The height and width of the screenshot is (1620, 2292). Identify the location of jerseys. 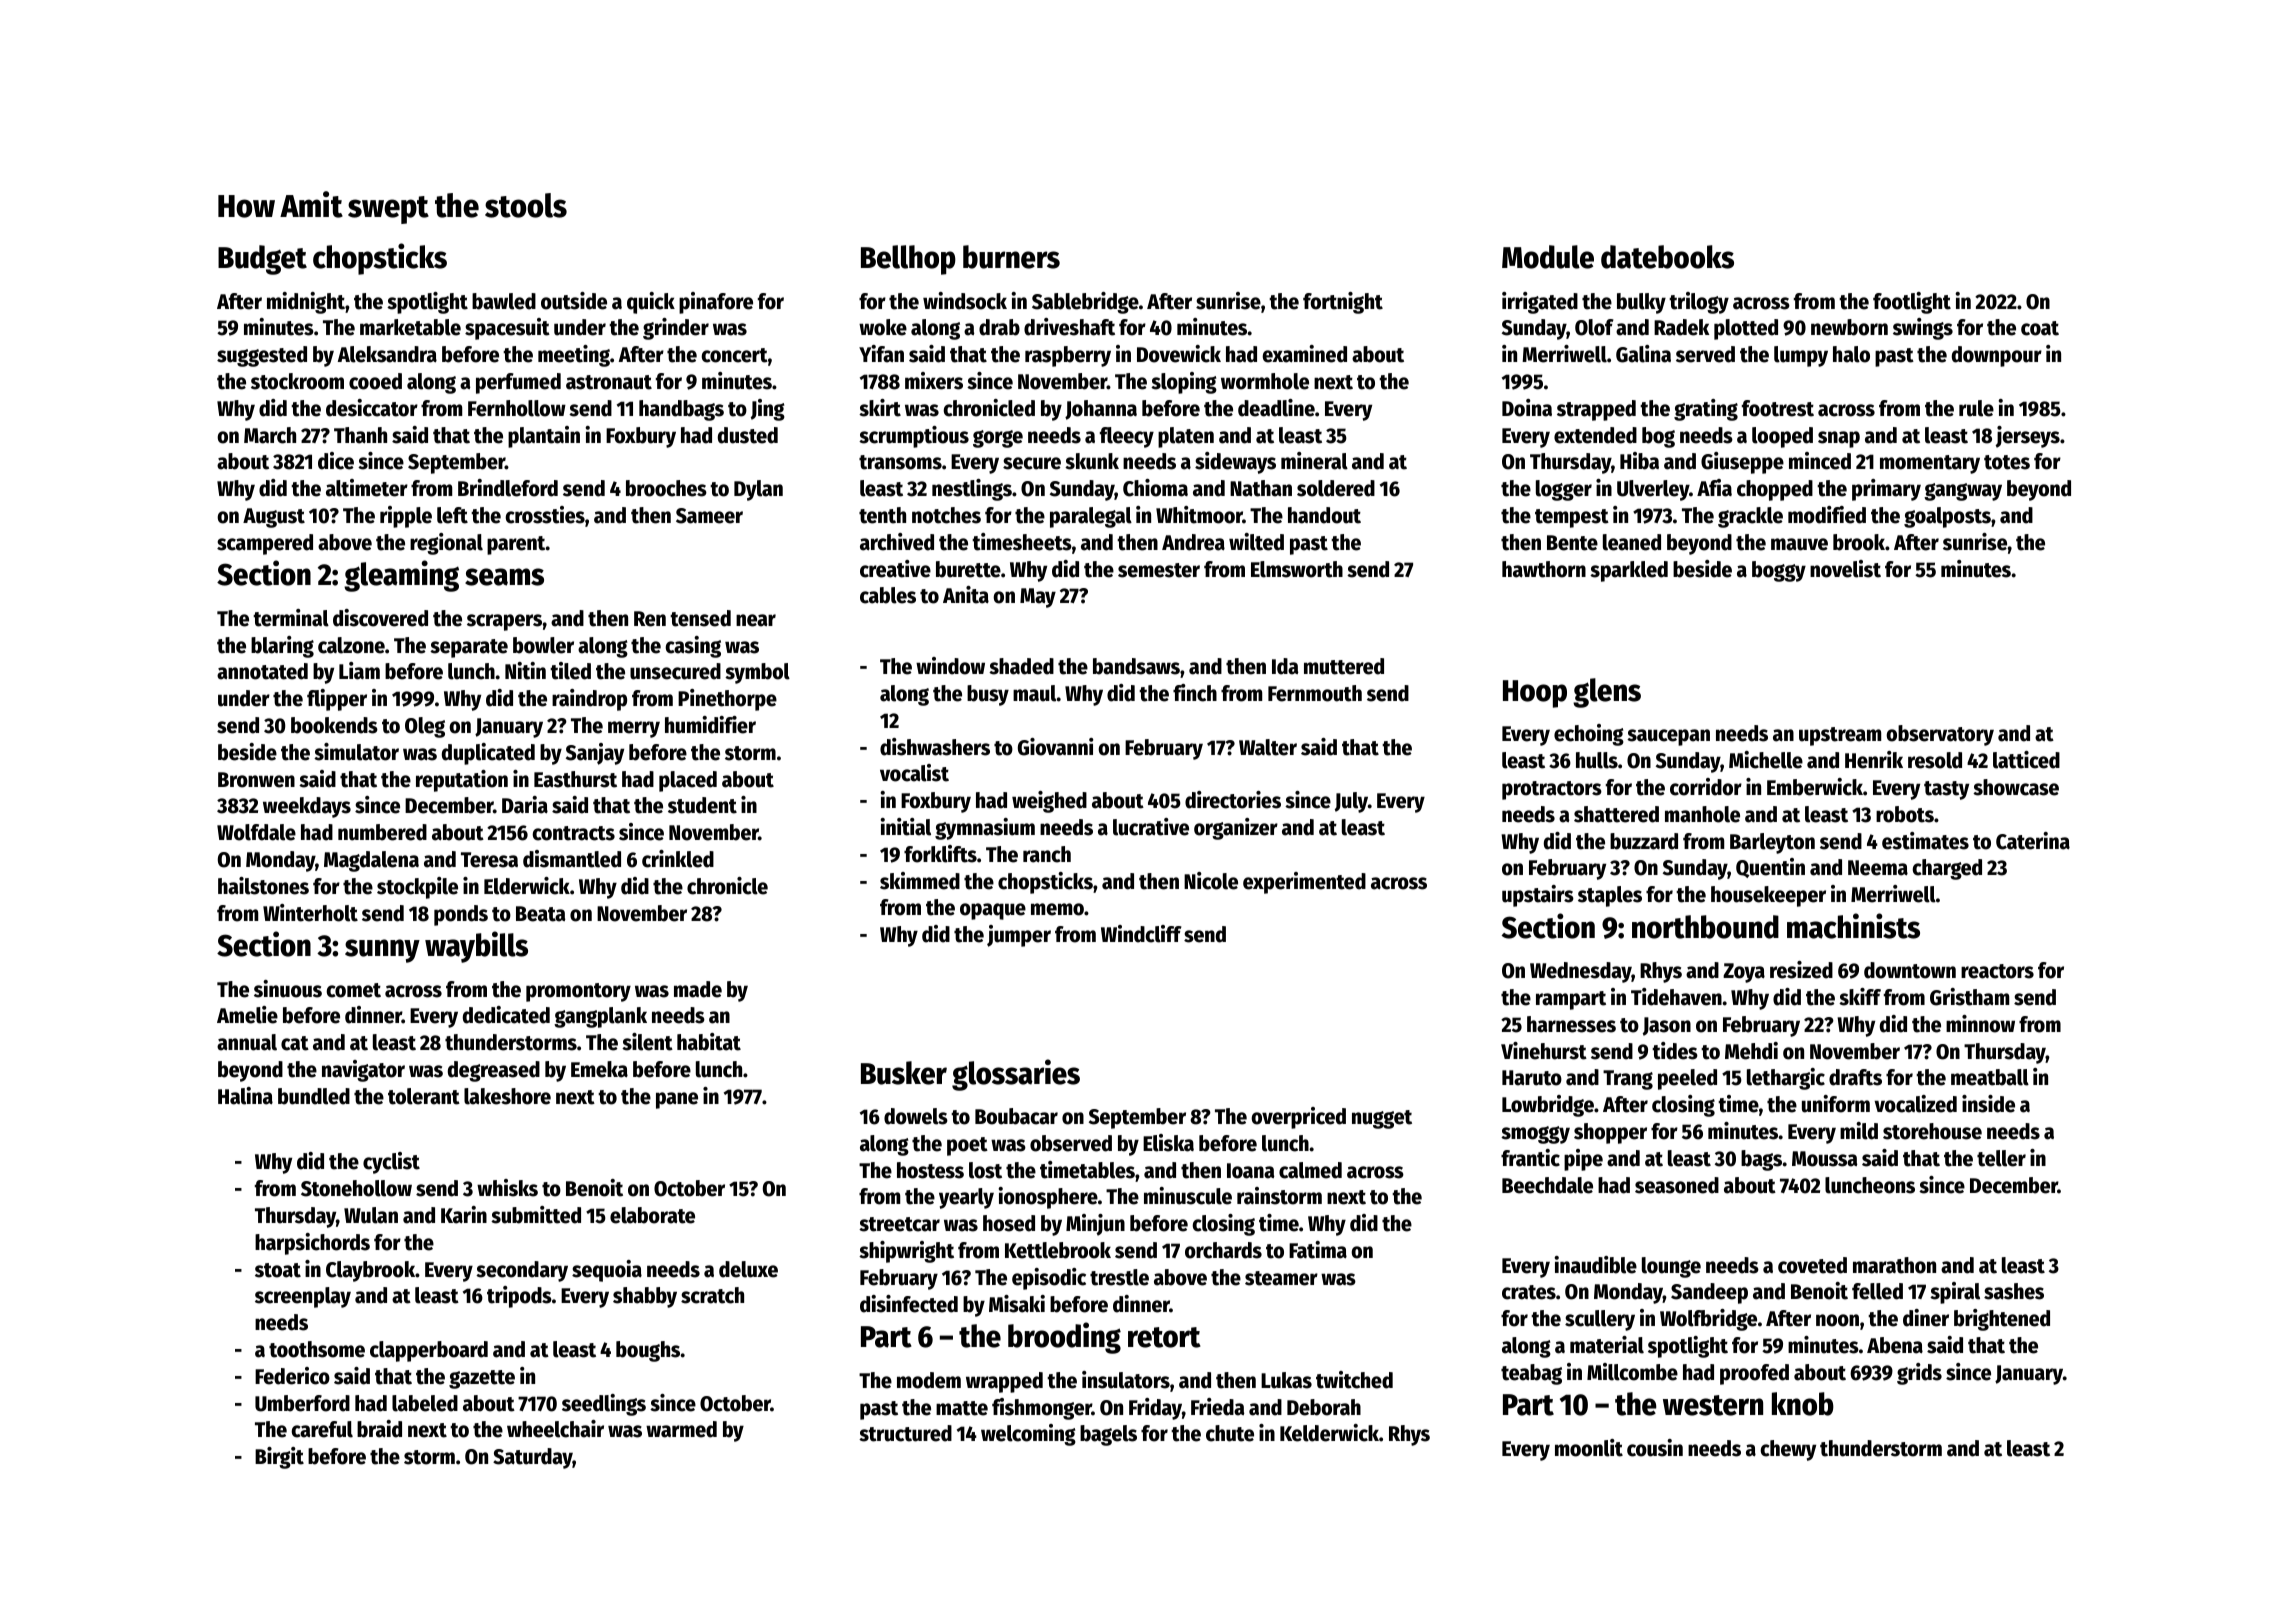
(2027, 437).
